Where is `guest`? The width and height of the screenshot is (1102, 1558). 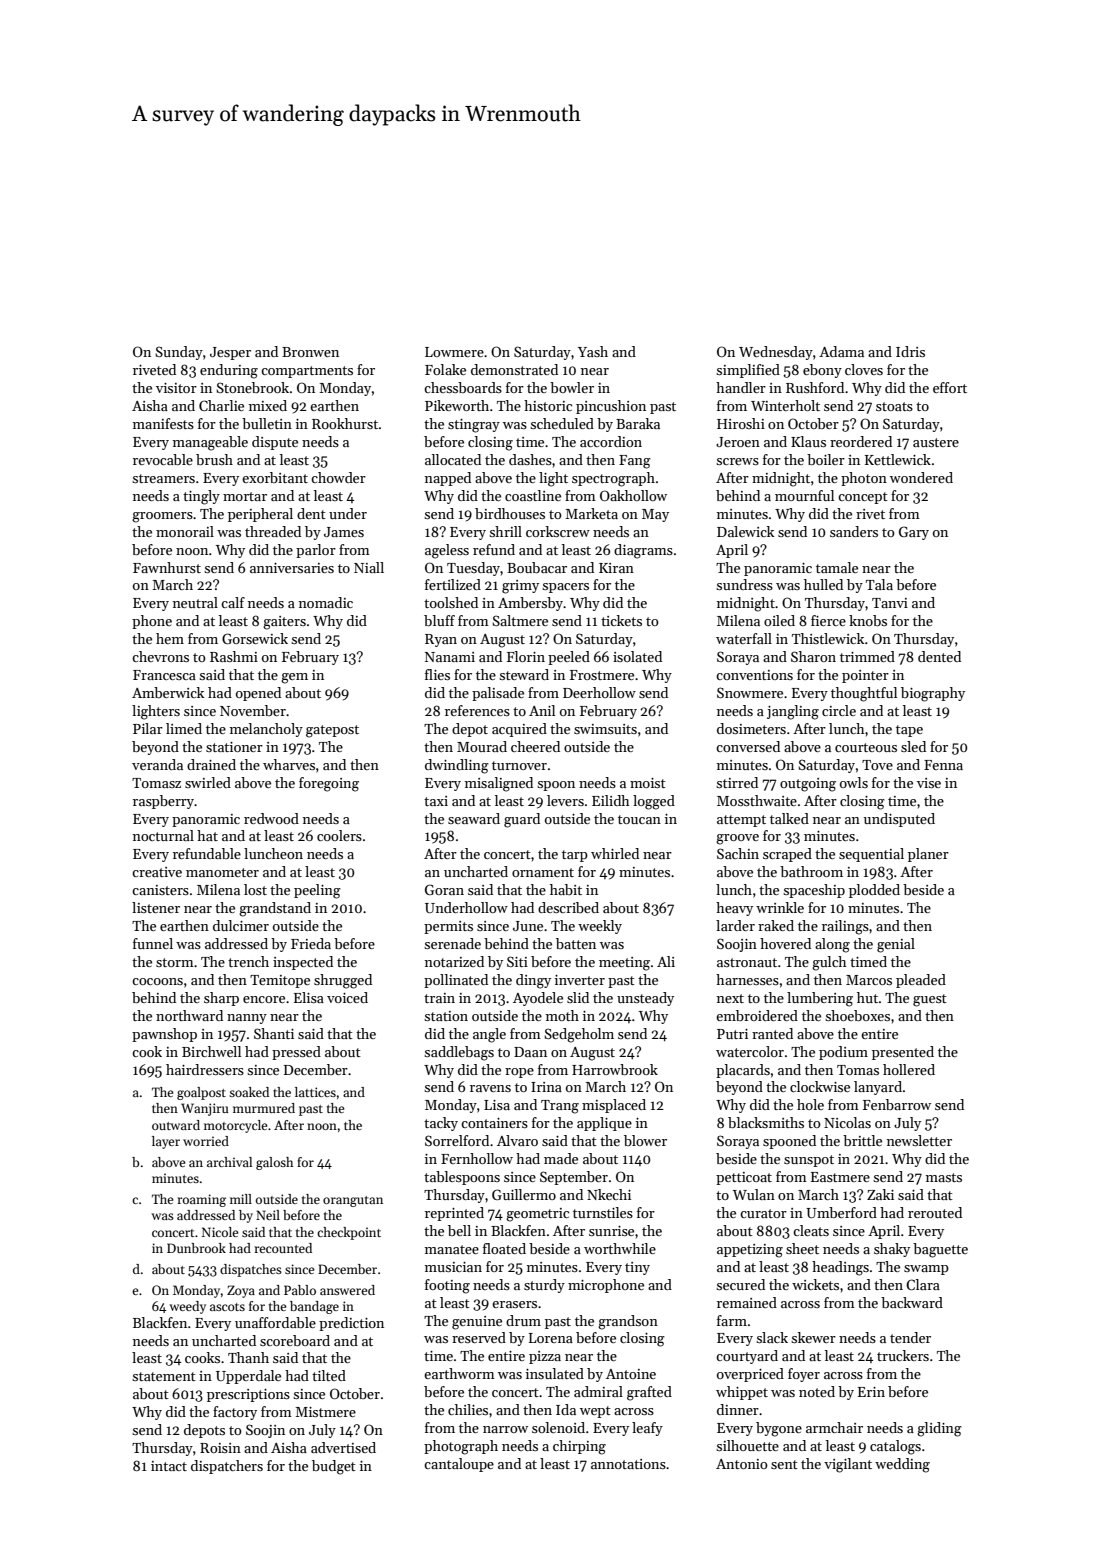 guest is located at coordinates (930, 1000).
